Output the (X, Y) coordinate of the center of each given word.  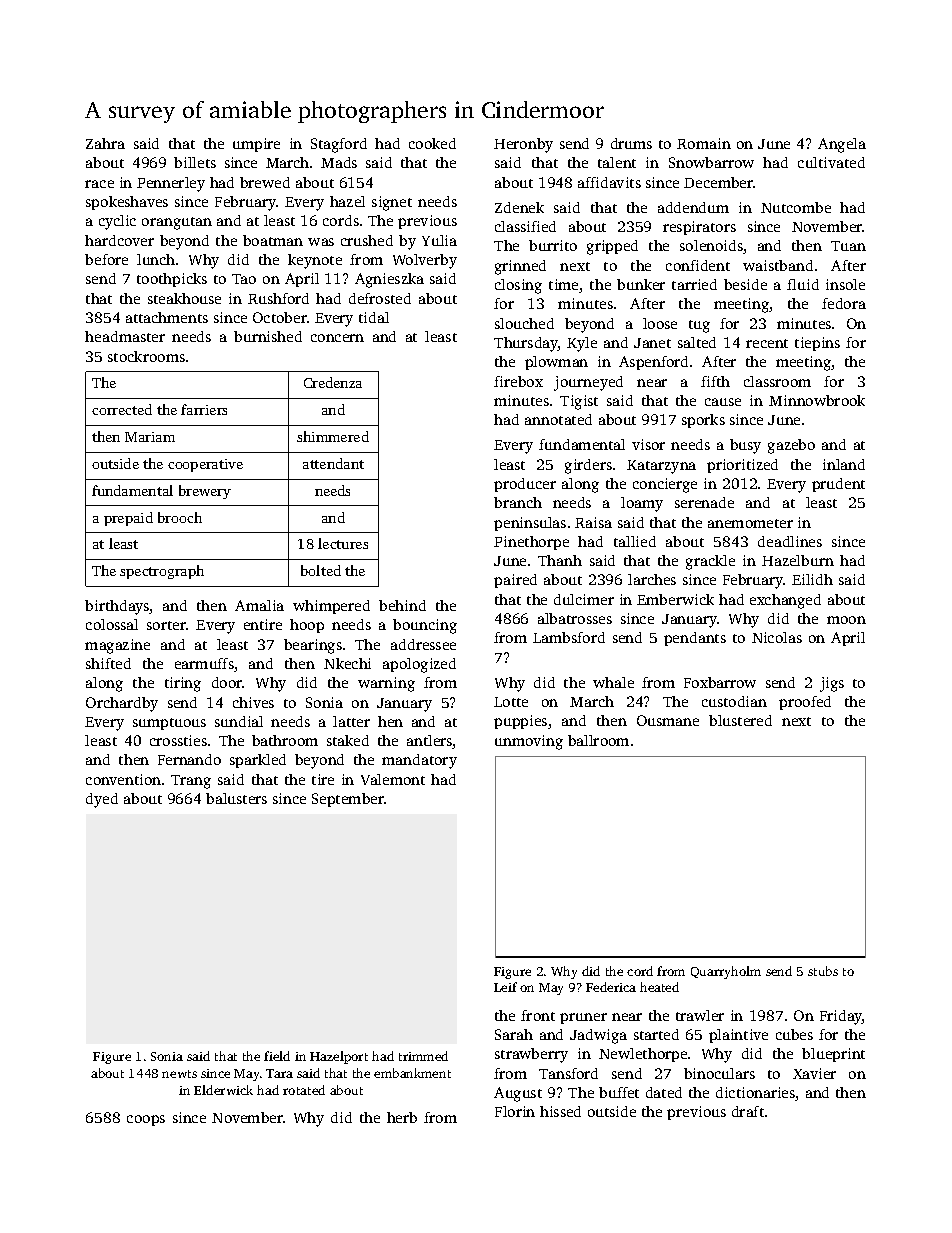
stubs (823, 971)
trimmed (423, 1056)
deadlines (790, 541)
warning (386, 684)
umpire (256, 145)
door (227, 682)
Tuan (848, 246)
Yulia (439, 240)
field (277, 1056)
